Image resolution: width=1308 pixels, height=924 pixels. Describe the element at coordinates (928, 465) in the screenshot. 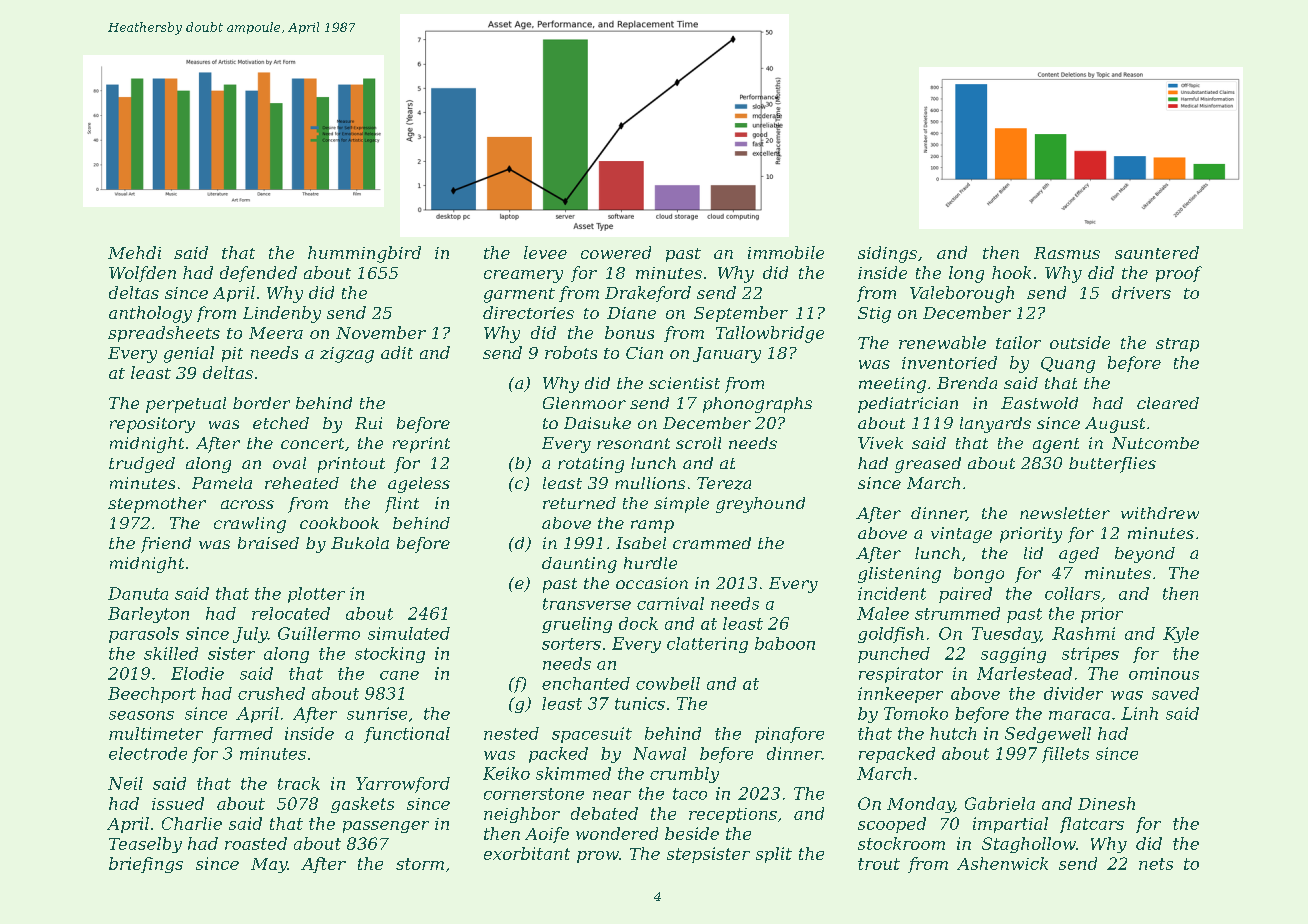

I see `greased` at that location.
